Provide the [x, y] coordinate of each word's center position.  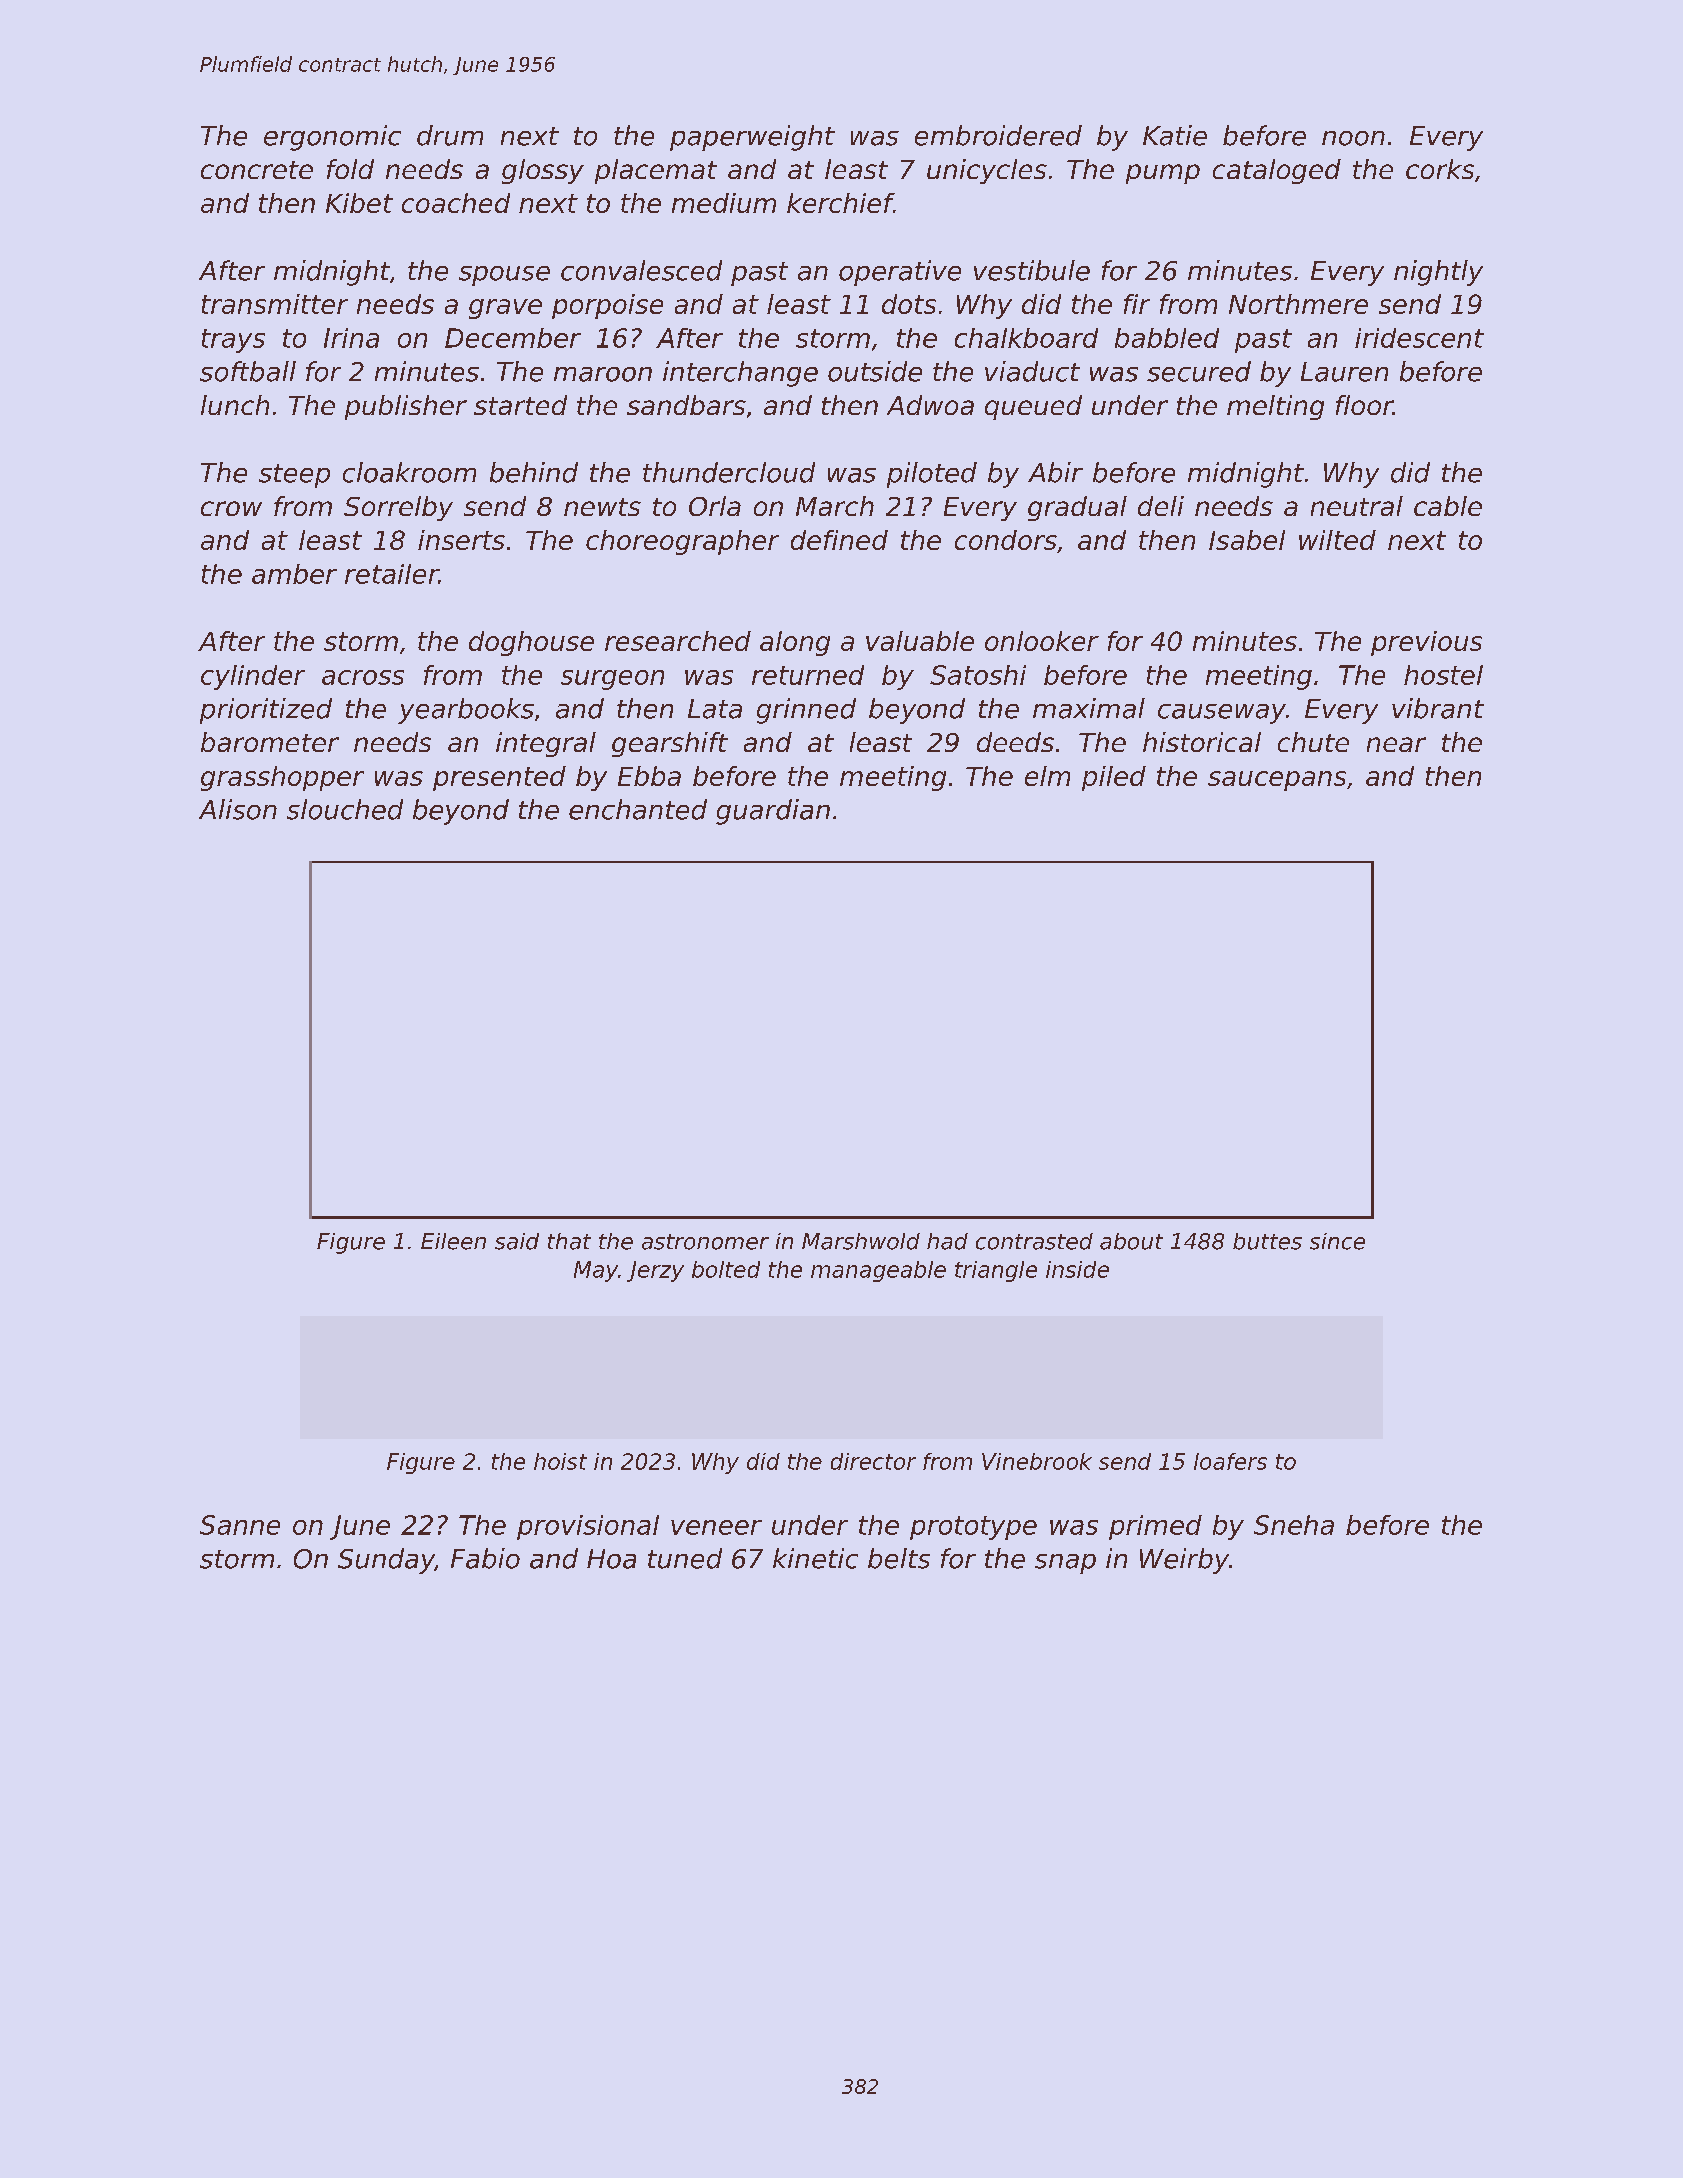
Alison [238, 809]
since [1337, 1241]
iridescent [1419, 338]
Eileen [453, 1241]
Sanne [240, 1525]
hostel [1443, 675]
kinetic [815, 1558]
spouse [504, 276]
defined [839, 540]
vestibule [1032, 270]
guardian [773, 812]
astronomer [705, 1242]
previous [1426, 643]
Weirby [1184, 1561]
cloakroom [409, 472]
